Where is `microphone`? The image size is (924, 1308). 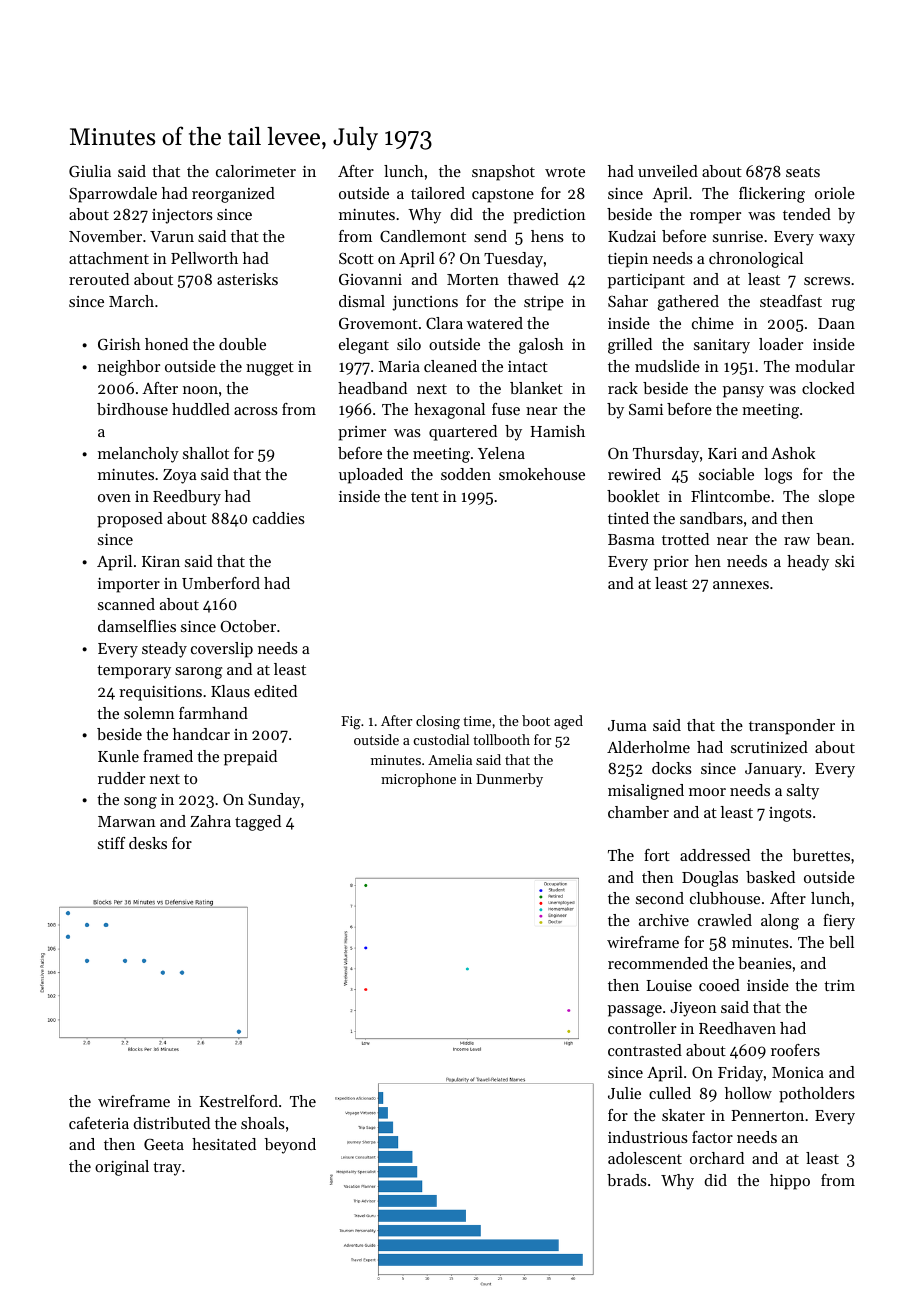
microphone is located at coordinates (418, 780).
